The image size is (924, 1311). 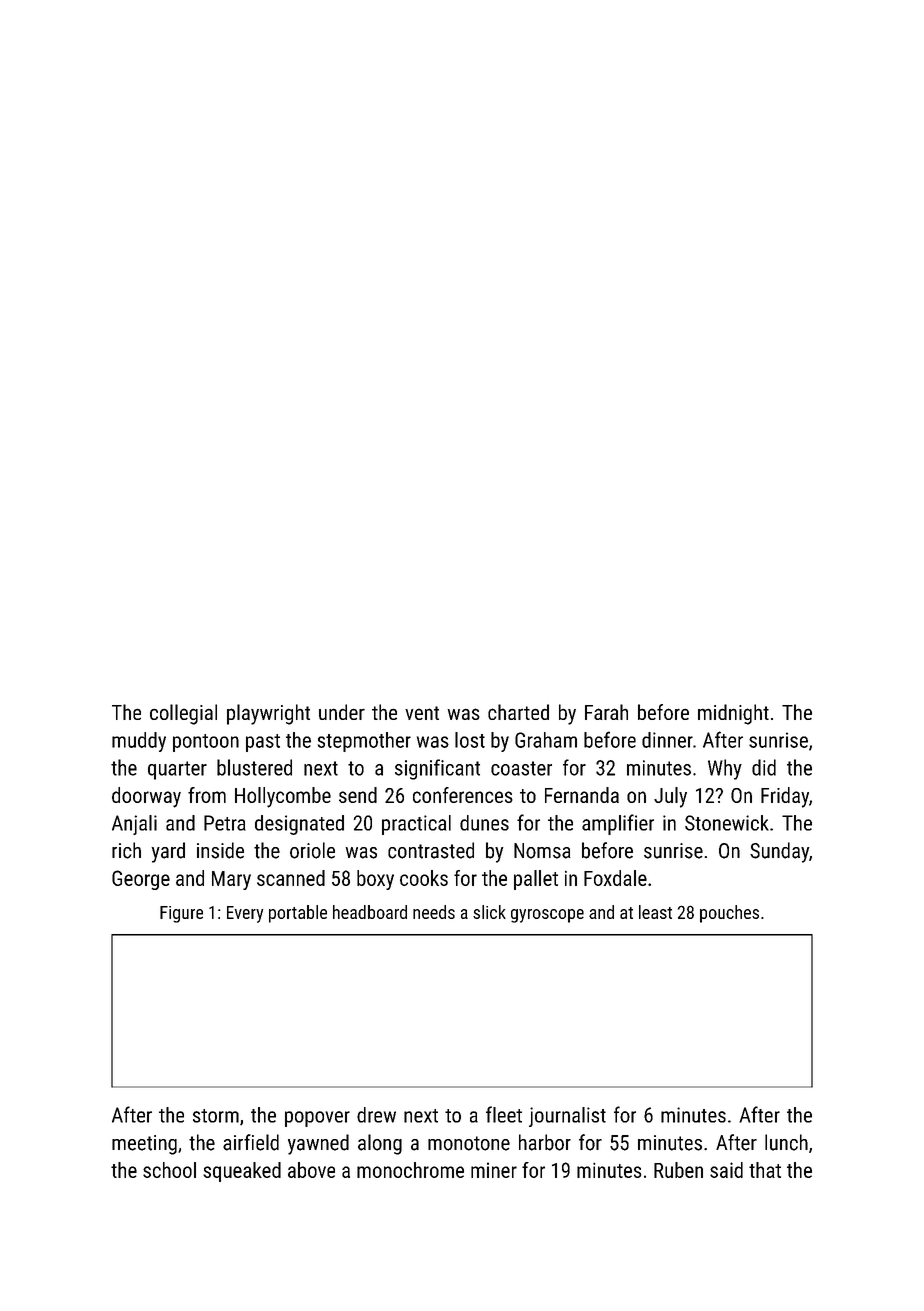 What do you see at coordinates (181, 914) in the document?
I see `Figure` at bounding box center [181, 914].
